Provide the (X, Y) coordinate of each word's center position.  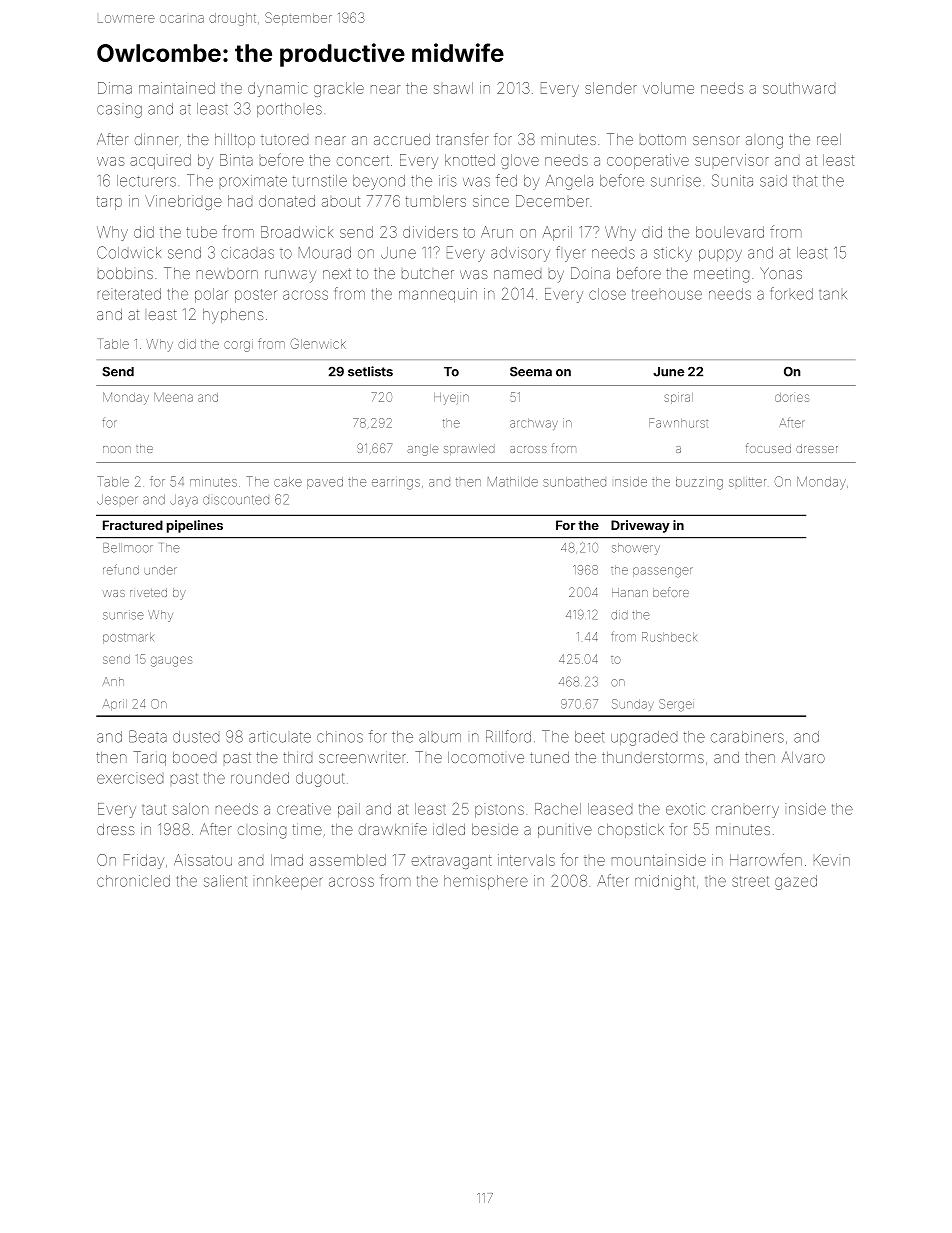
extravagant (452, 862)
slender (611, 88)
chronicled (133, 881)
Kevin (832, 860)
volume (668, 88)
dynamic (277, 89)
